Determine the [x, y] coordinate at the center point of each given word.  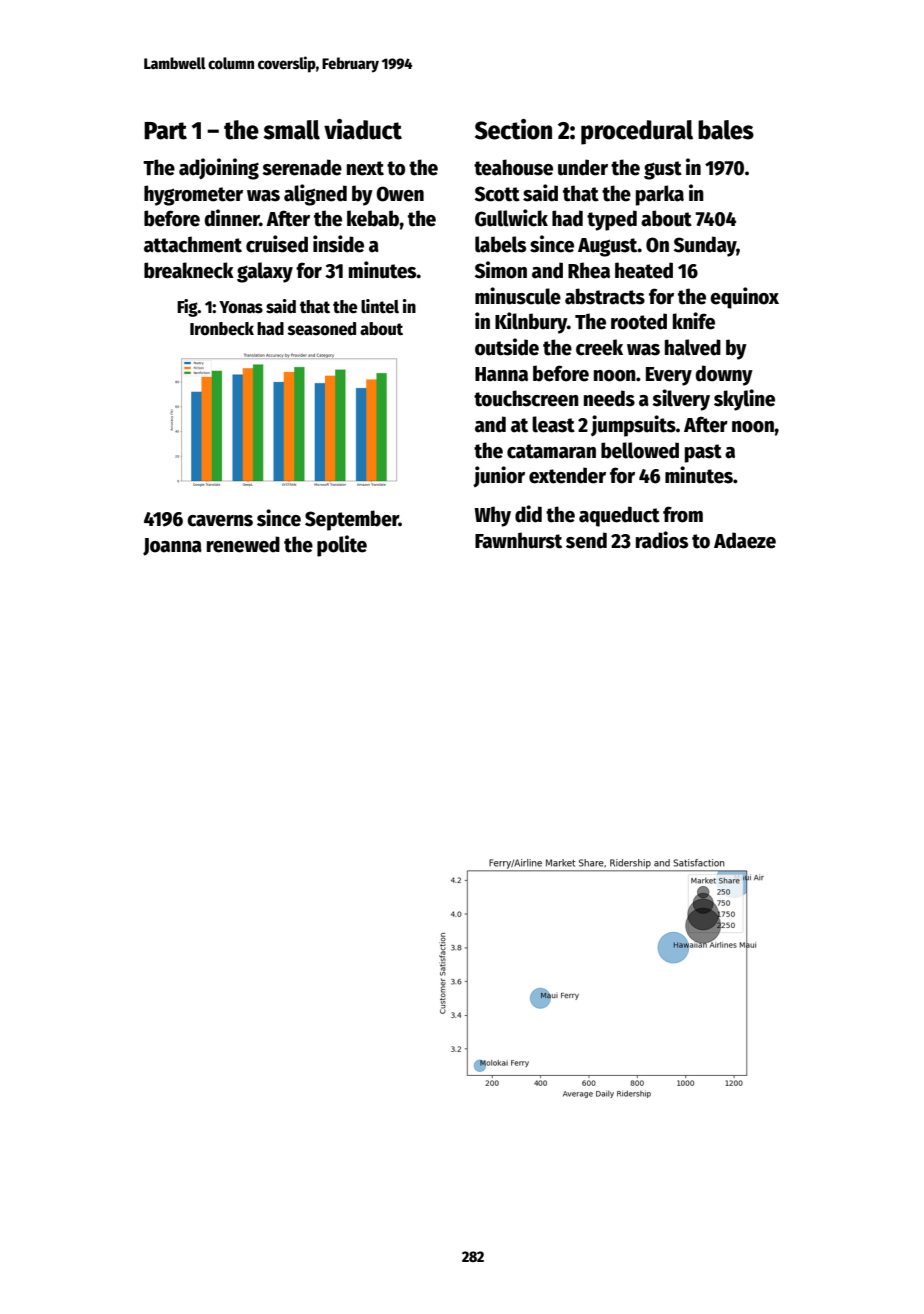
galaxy [265, 272]
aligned [315, 195]
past [703, 453]
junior [499, 476]
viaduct [363, 129]
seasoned [322, 329]
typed [612, 220]
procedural [637, 132]
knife [694, 321]
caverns [220, 521]
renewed [243, 544]
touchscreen [526, 398]
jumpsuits [633, 426]
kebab [373, 218]
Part [165, 131]
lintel [380, 306]
